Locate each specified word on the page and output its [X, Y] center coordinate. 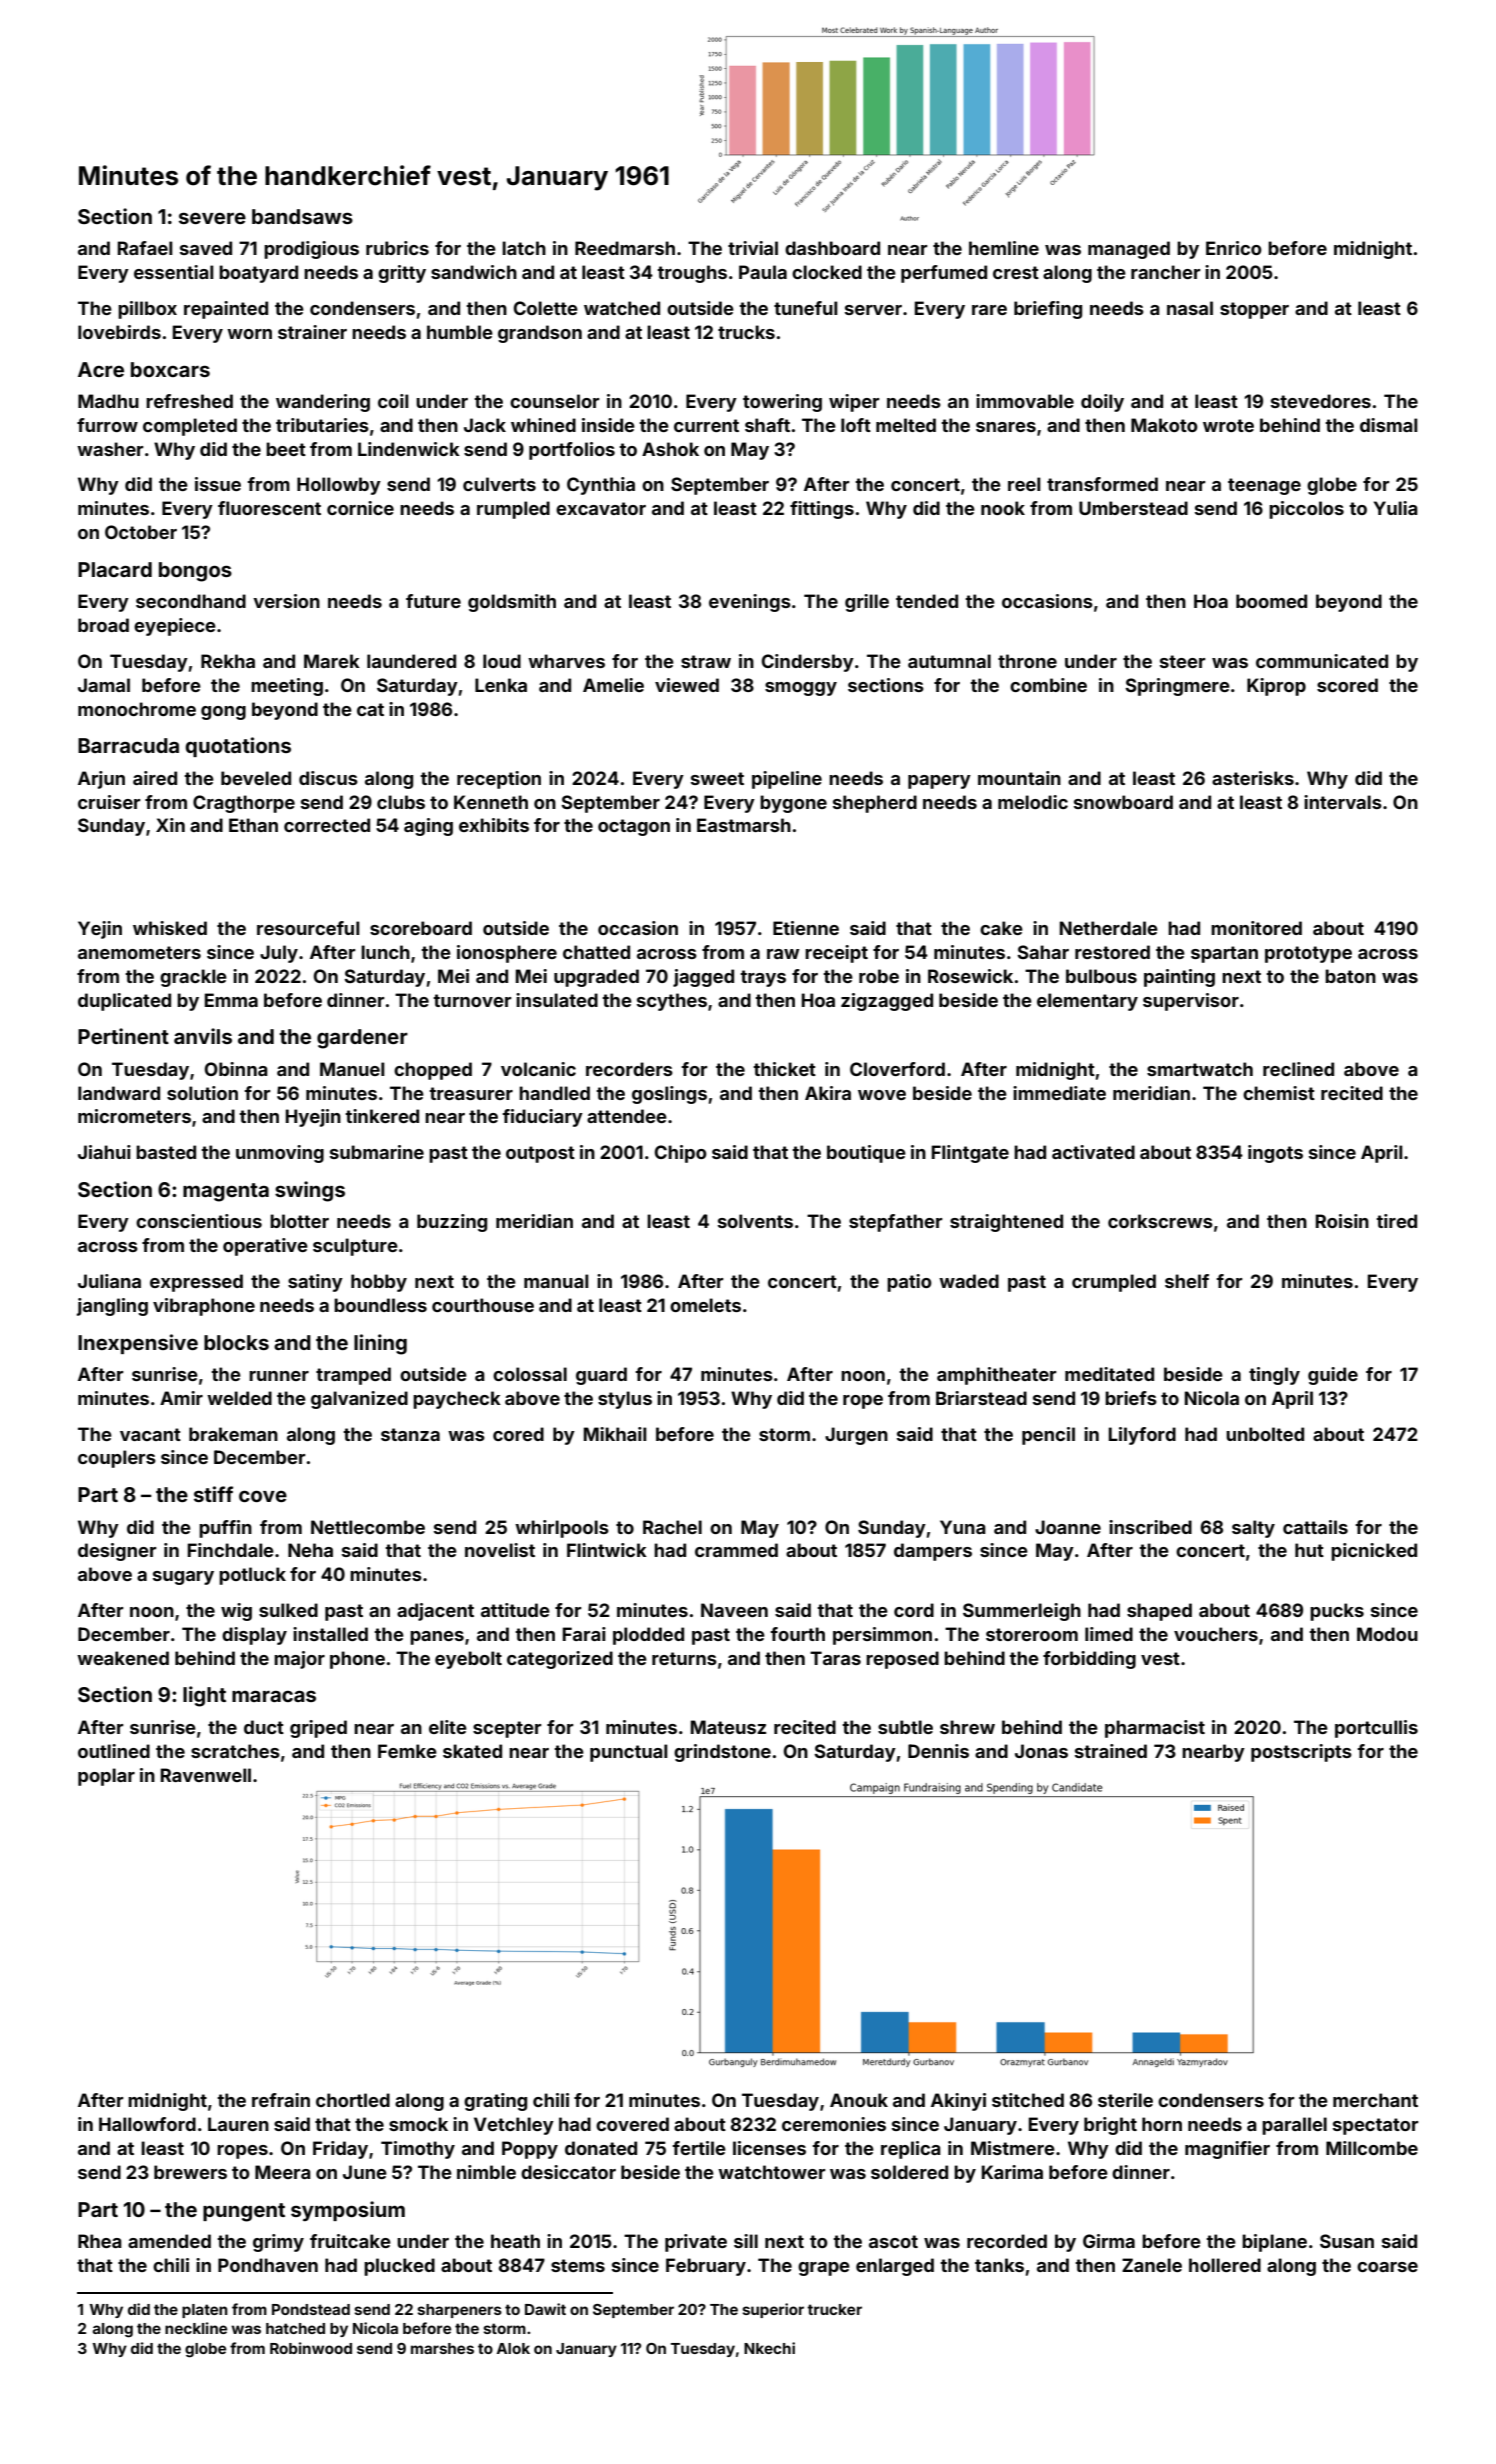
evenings [750, 603]
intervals [1343, 802]
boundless [380, 1305]
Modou [1387, 1634]
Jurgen [856, 1436]
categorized [560, 1660]
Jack [485, 425]
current [706, 425]
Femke [407, 1751]
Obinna [236, 1069]
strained [1111, 1751]
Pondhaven [268, 2265]
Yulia [1396, 508]
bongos [195, 572]
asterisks [1253, 778]
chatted [596, 952]
